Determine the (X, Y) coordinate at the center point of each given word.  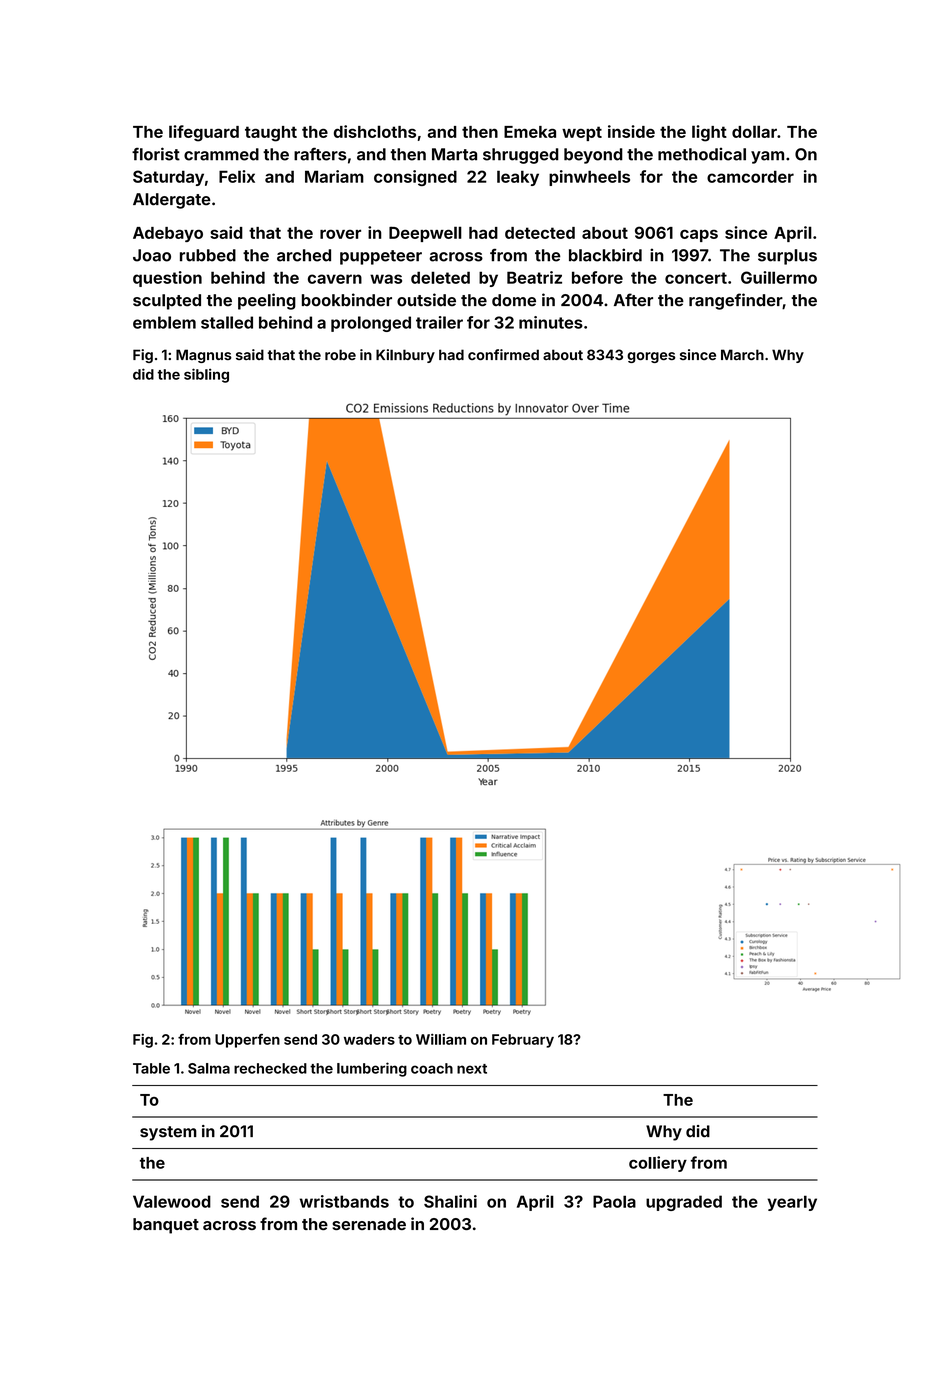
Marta (454, 154)
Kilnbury (405, 356)
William (441, 1039)
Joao (152, 255)
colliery (658, 1164)
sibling (206, 375)
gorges (651, 357)
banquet (166, 1226)
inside (631, 131)
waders (369, 1039)
